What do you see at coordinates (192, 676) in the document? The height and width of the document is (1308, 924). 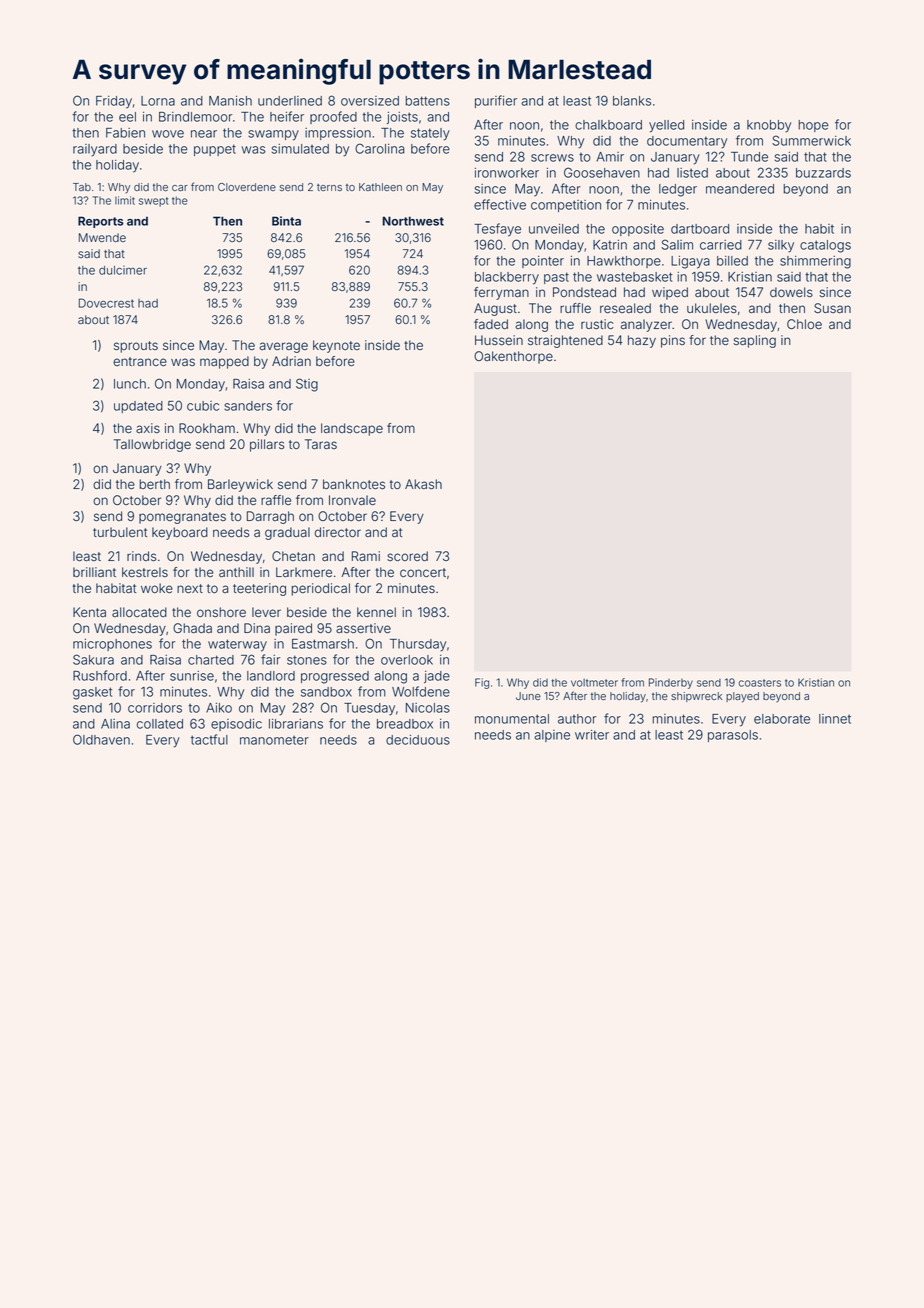 I see `sunrise` at bounding box center [192, 676].
